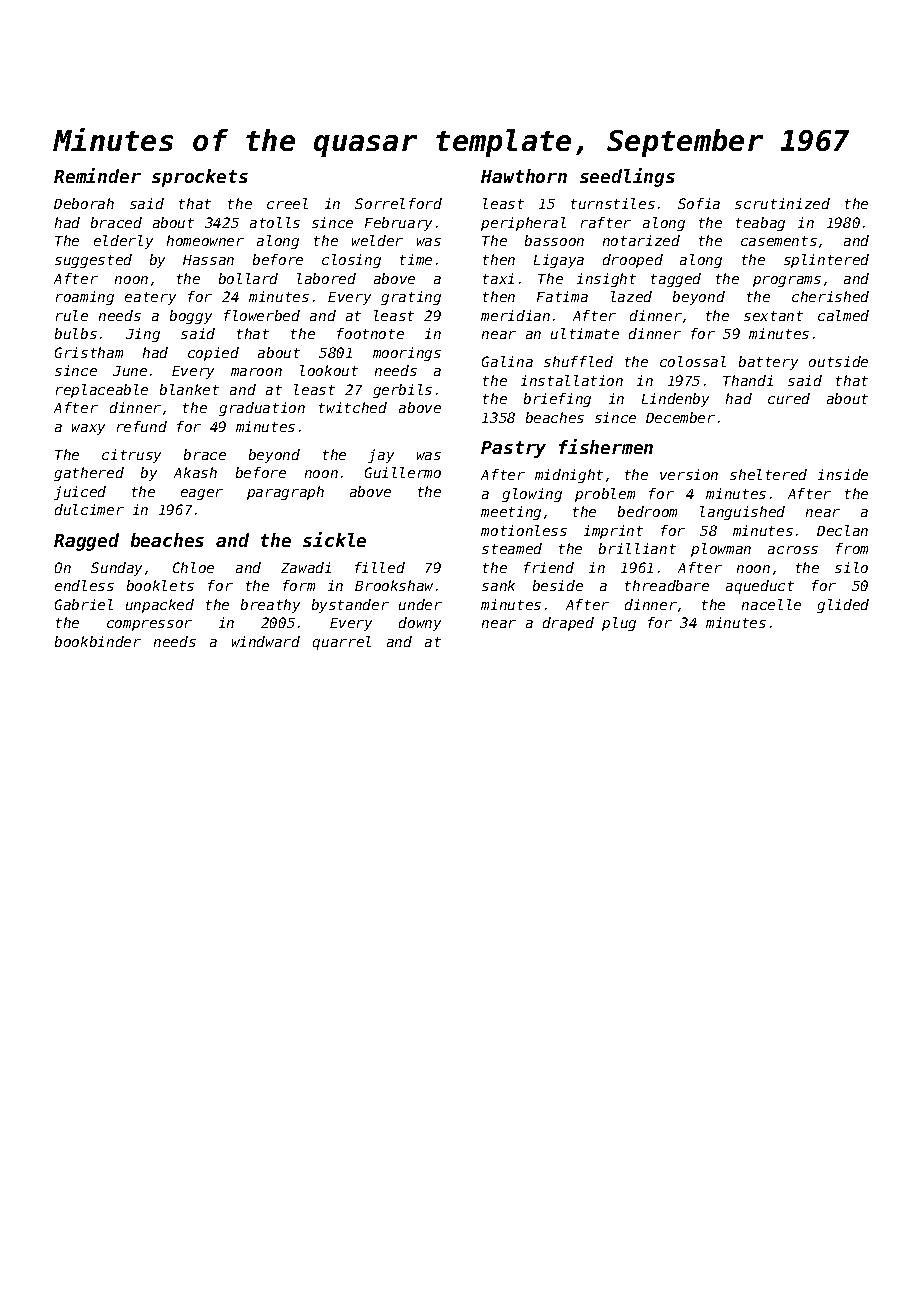 This screenshot has width=924, height=1308. What do you see at coordinates (334, 539) in the screenshot?
I see `sickle` at bounding box center [334, 539].
